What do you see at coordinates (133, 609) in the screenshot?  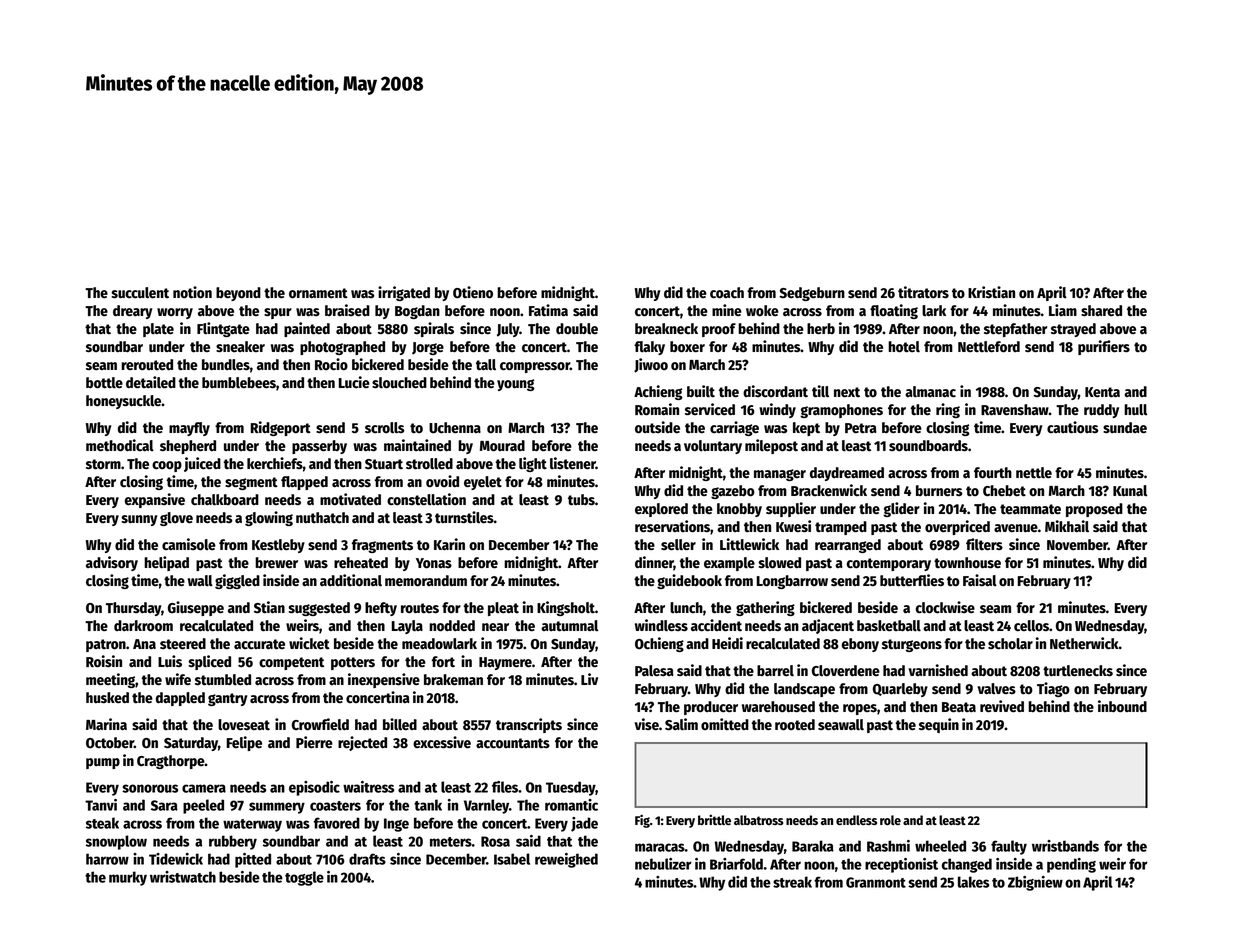 I see `Thursday` at bounding box center [133, 609].
